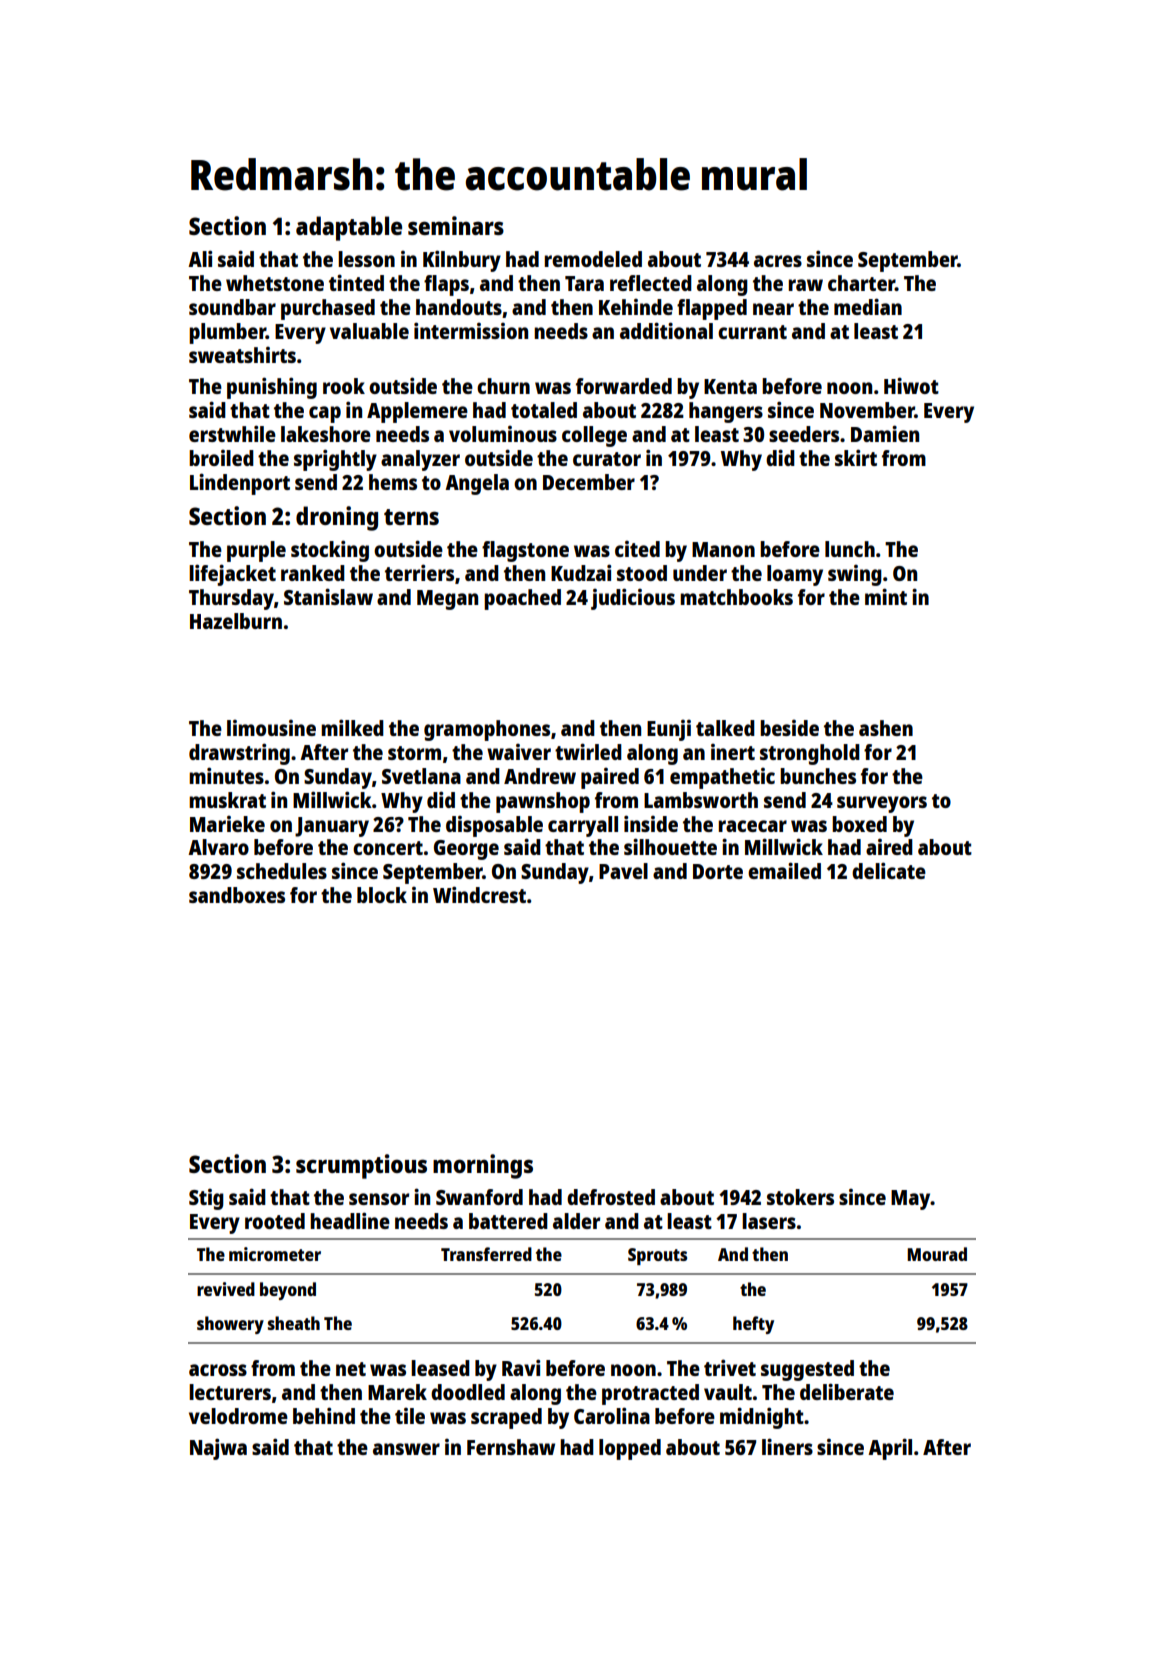  What do you see at coordinates (352, 727) in the image?
I see `milked` at bounding box center [352, 727].
